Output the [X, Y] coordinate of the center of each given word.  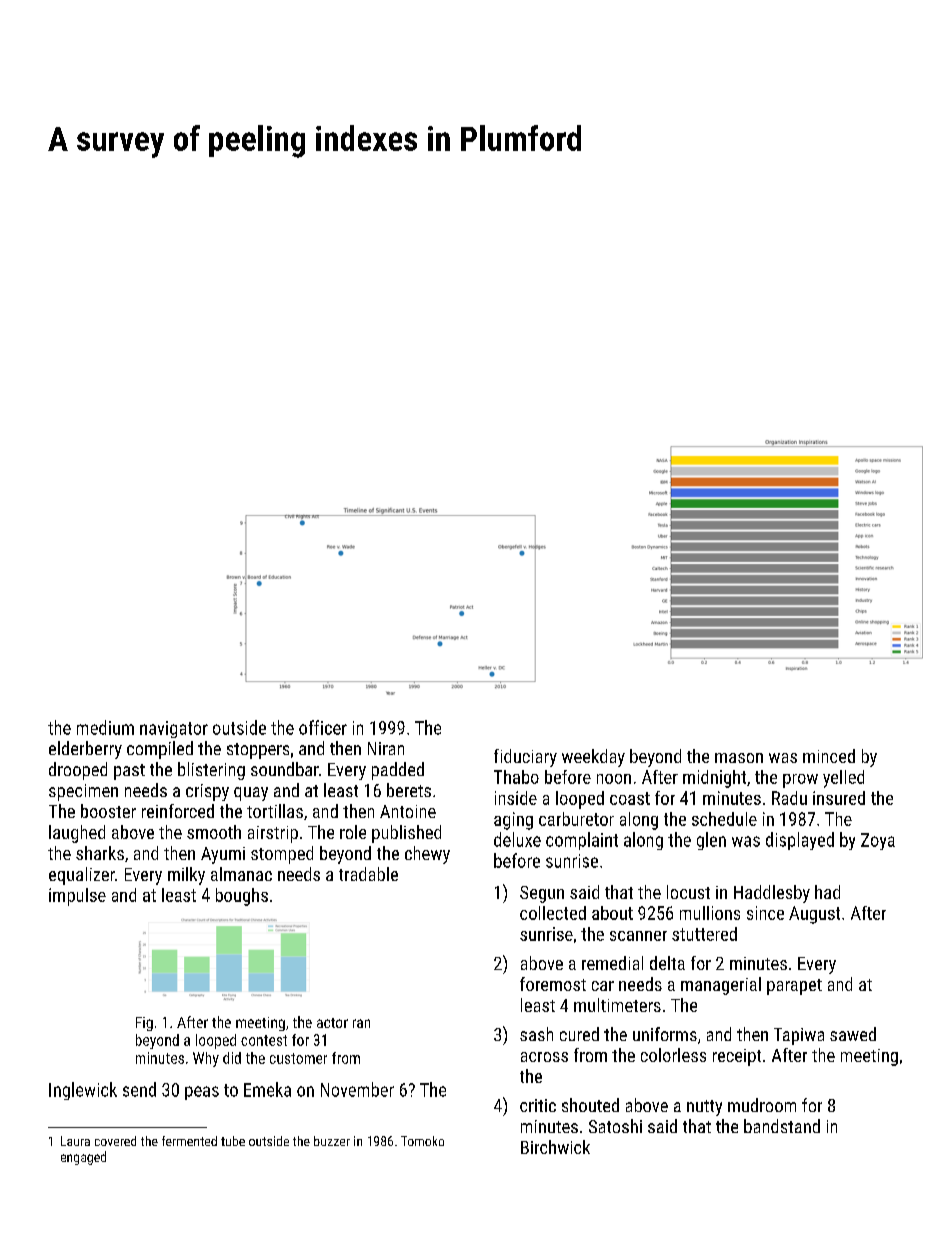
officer [323, 727]
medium [105, 727]
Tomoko [422, 1141]
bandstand [782, 1126]
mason [739, 758]
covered [115, 1141]
